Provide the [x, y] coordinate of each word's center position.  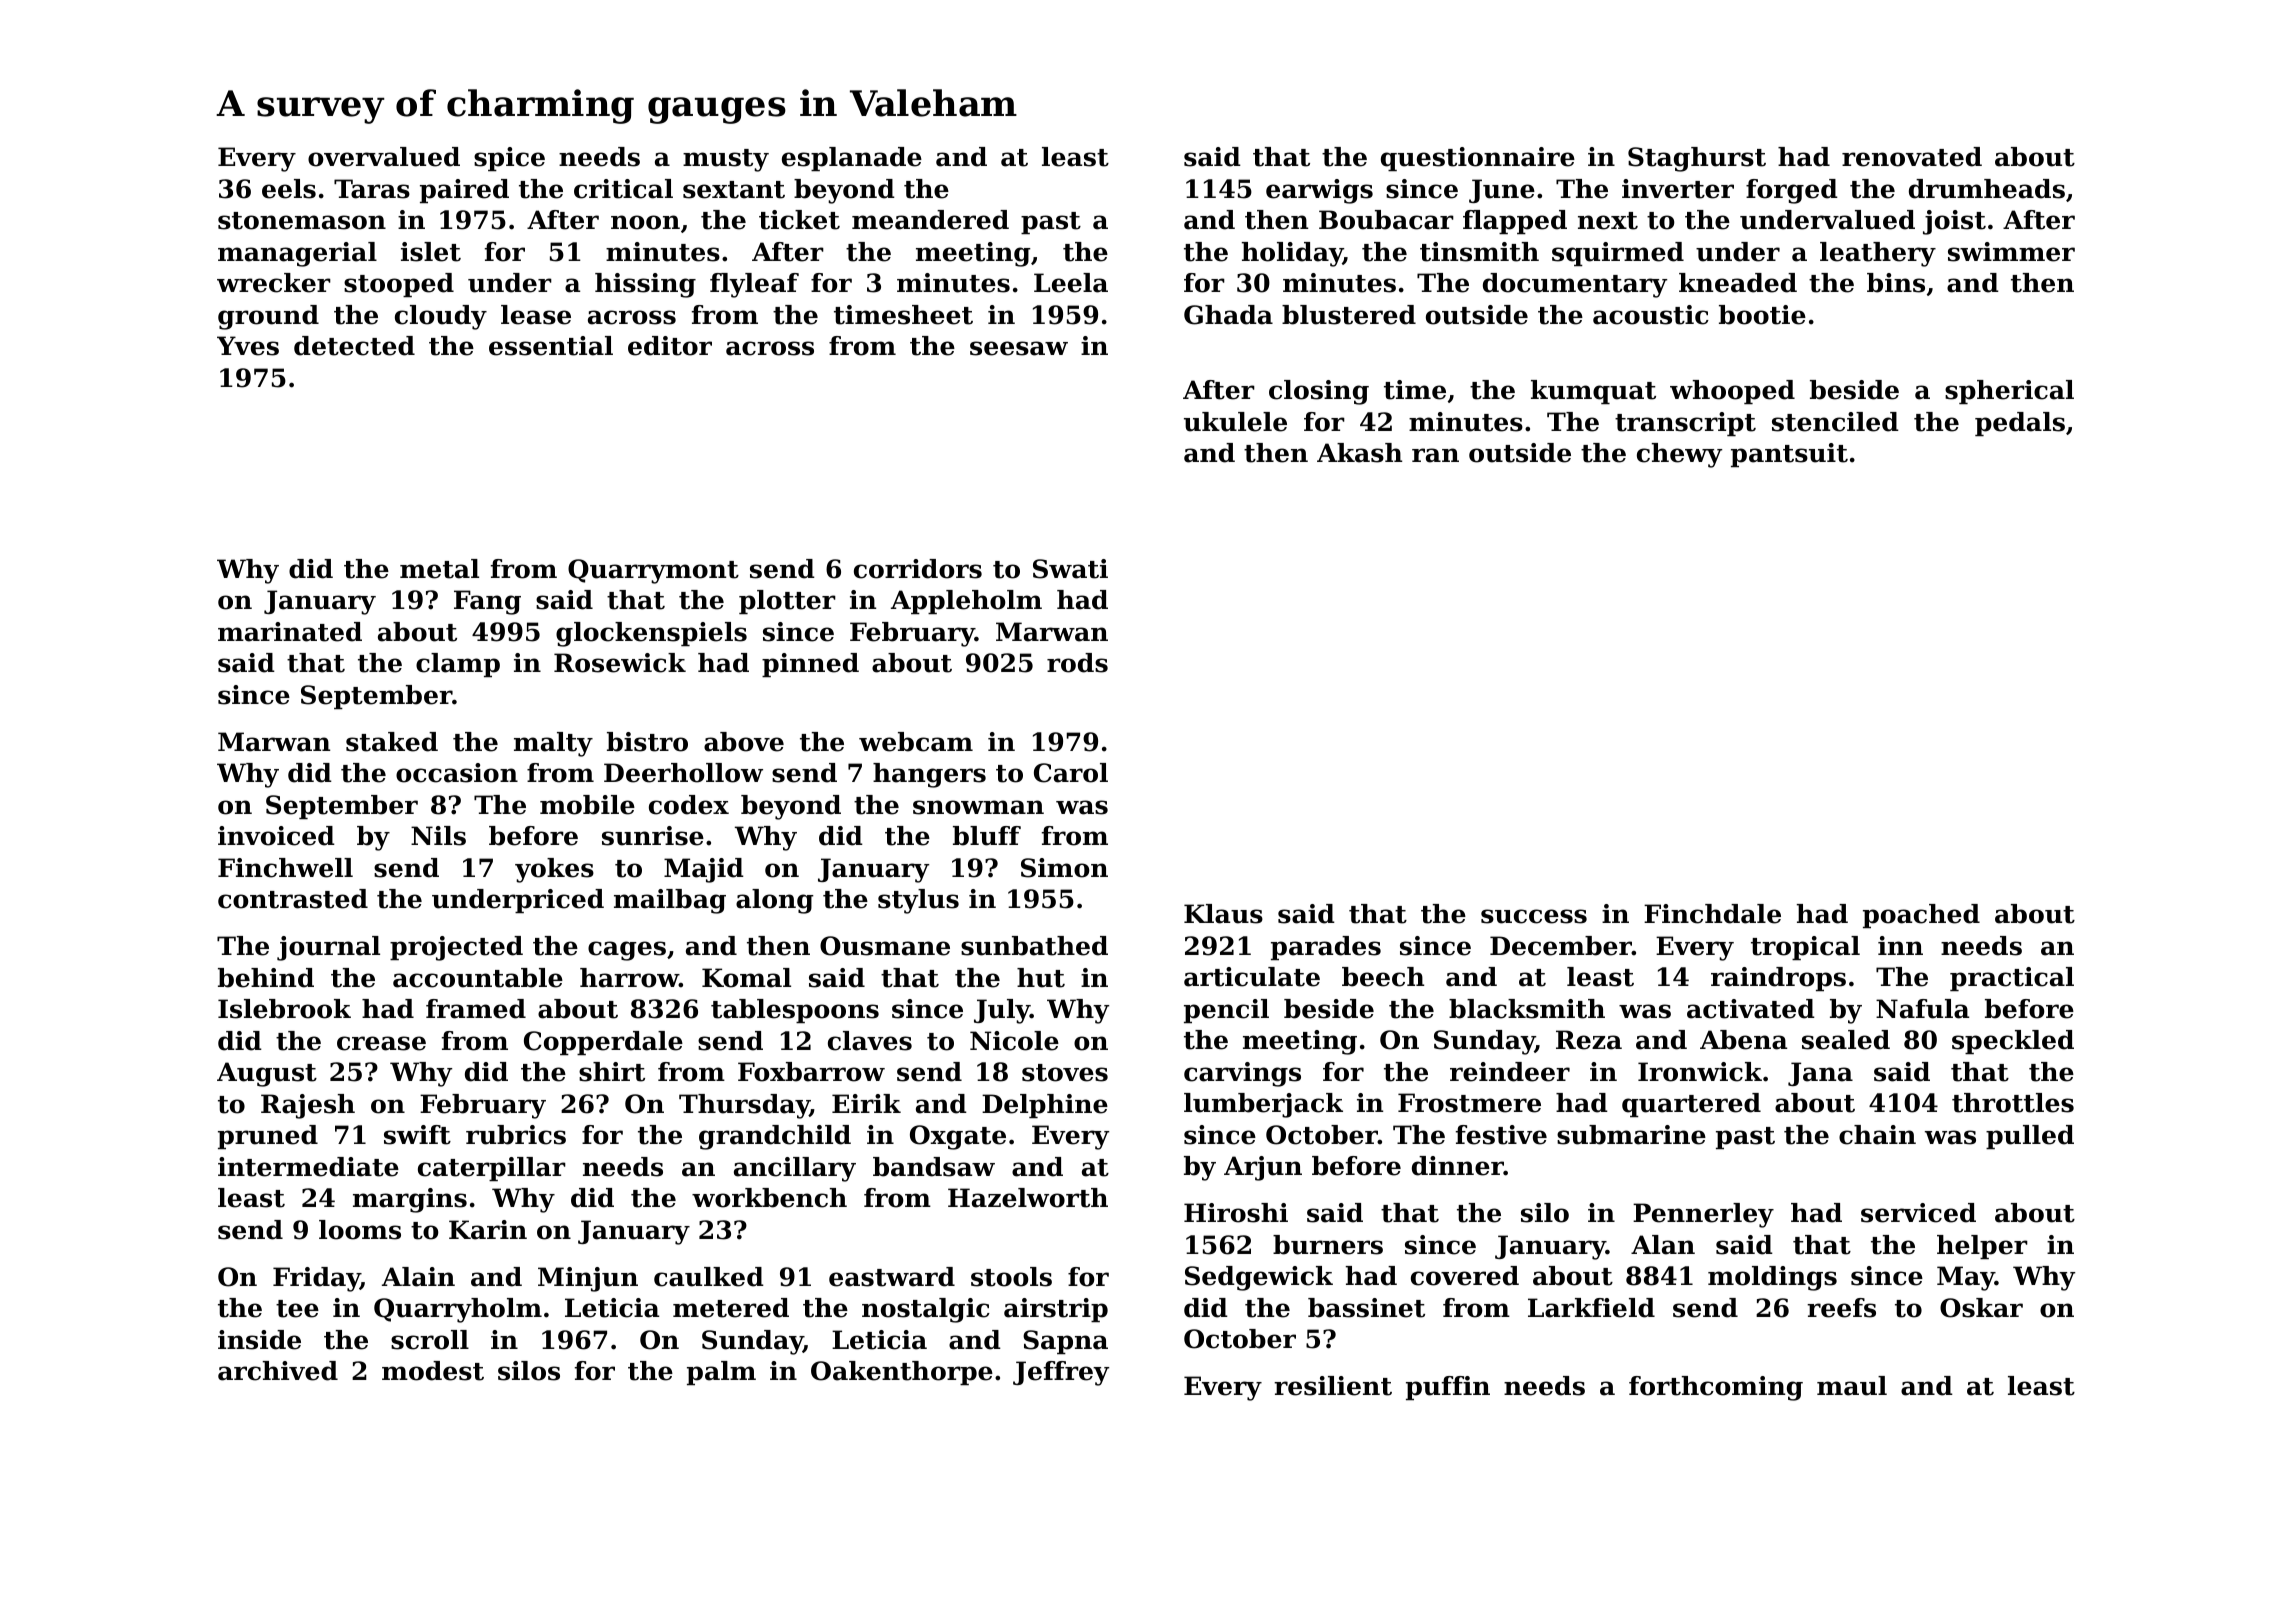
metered [731, 1308]
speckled [2013, 1042]
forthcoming [1716, 1388]
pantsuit [1789, 455]
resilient [1333, 1386]
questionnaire [1478, 159]
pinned [810, 665]
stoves [1065, 1073]
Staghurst [1697, 159]
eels [289, 189]
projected [456, 948]
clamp [458, 665]
